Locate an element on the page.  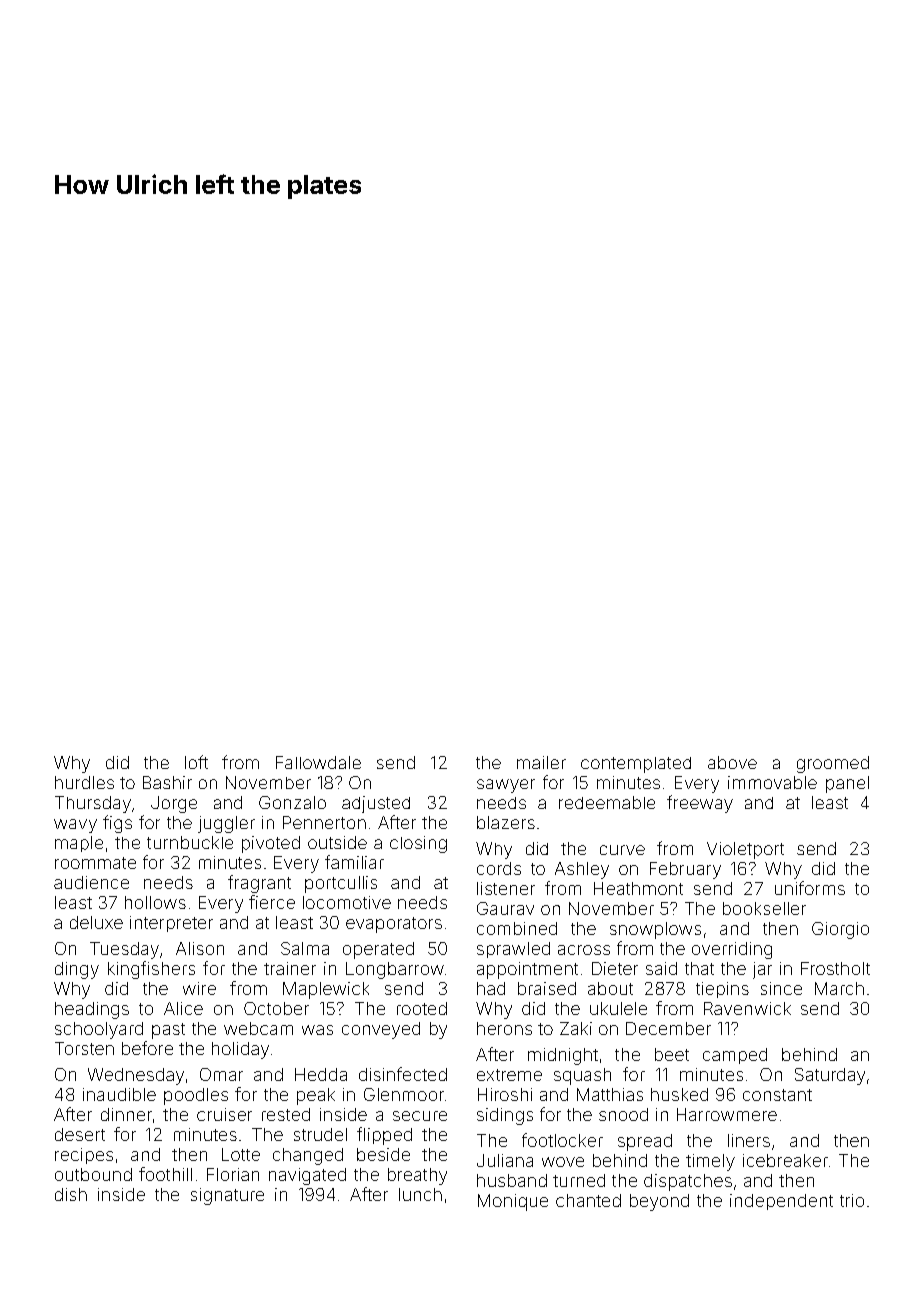
said is located at coordinates (661, 968).
